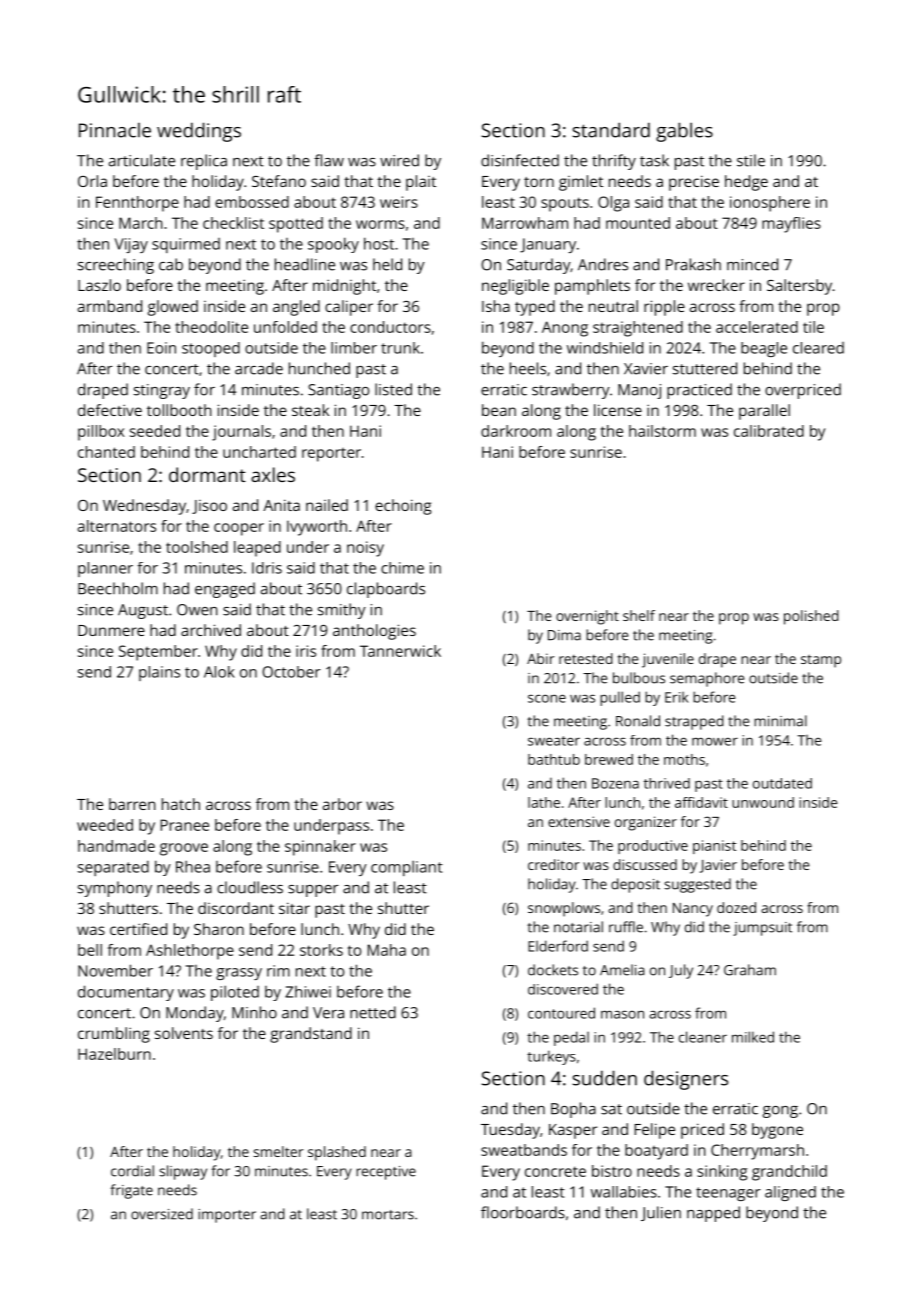 This document has width=924, height=1308. What do you see at coordinates (400, 651) in the document?
I see `Tannerwick` at bounding box center [400, 651].
